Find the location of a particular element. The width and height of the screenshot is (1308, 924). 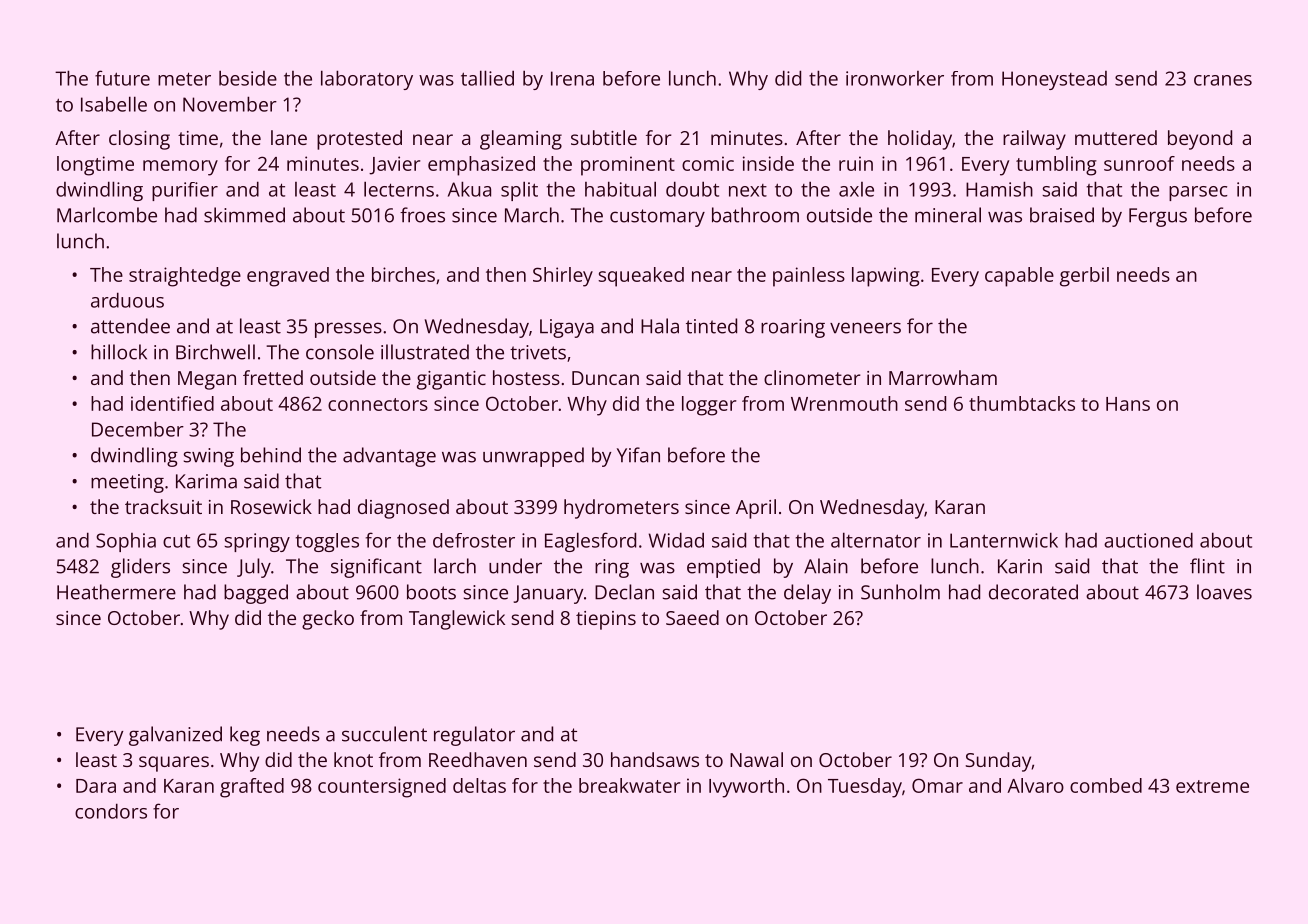

prominent is located at coordinates (628, 166).
